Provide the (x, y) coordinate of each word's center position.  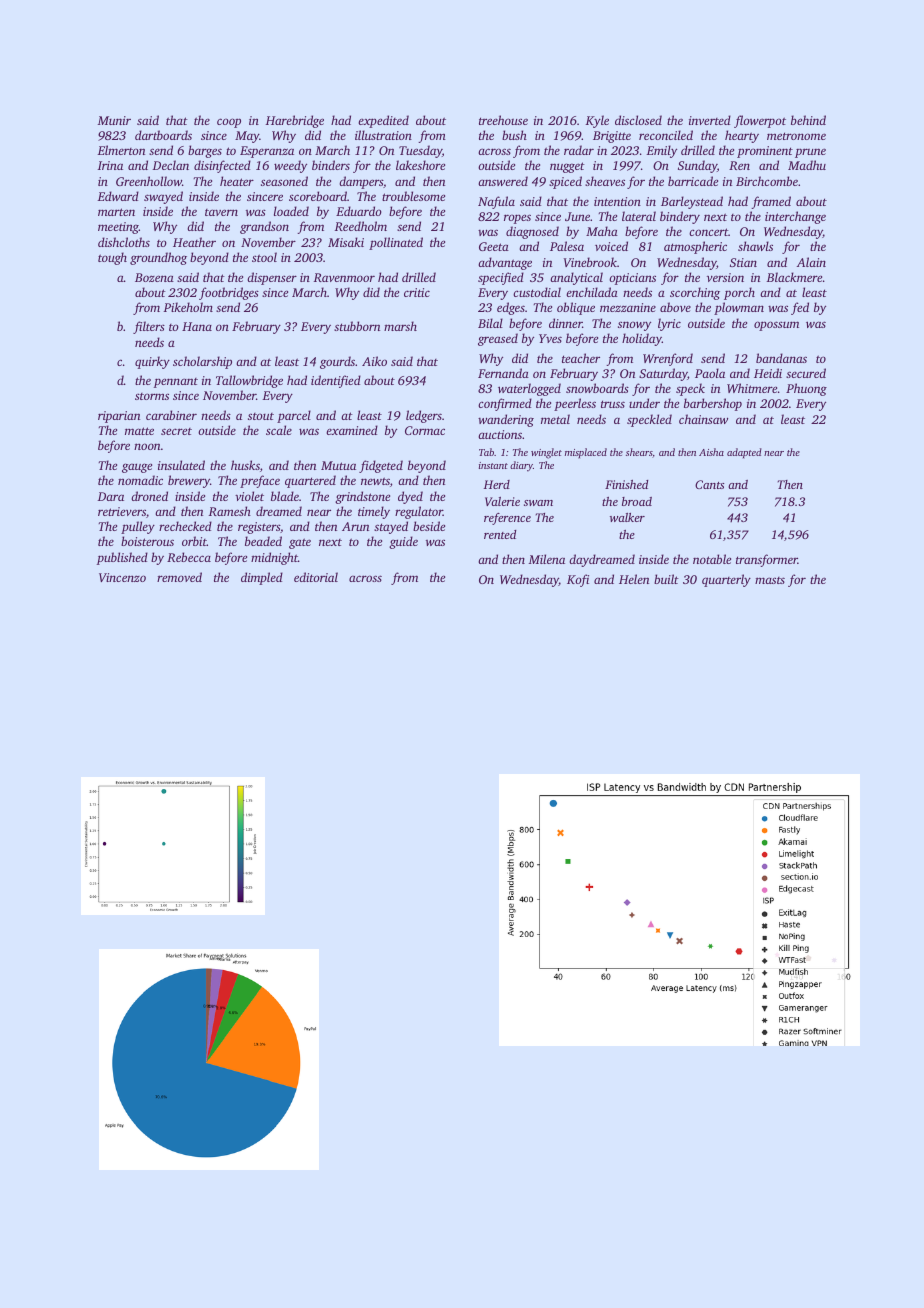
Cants (709, 484)
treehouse (503, 120)
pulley (138, 527)
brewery (189, 481)
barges (205, 151)
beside (429, 526)
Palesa (567, 246)
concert (708, 232)
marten (116, 212)
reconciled (666, 135)
